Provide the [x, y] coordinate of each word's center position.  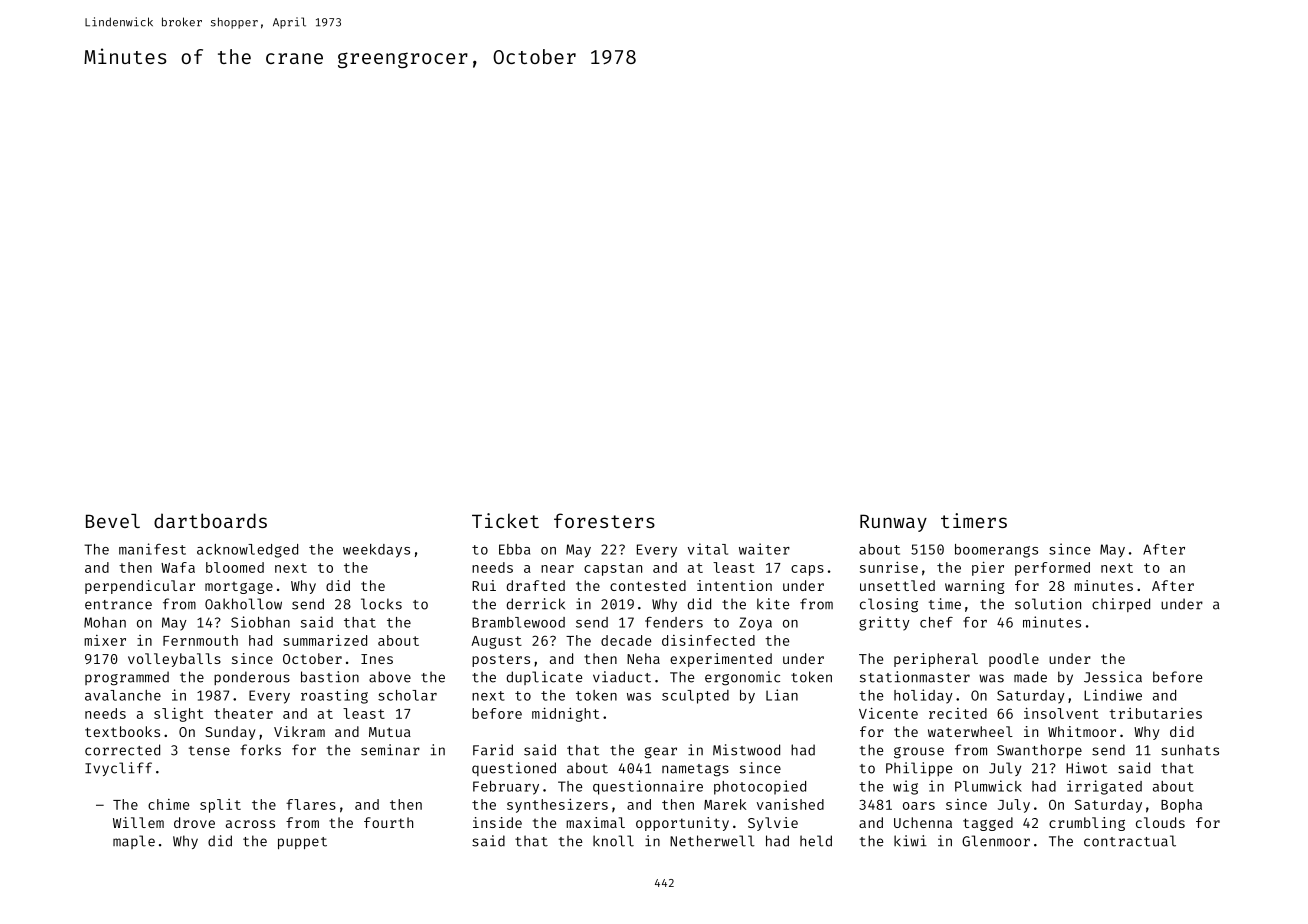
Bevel [113, 521]
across [250, 824]
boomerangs [996, 551]
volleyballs [174, 660]
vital [708, 549]
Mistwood [746, 750]
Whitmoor [1082, 731]
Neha [643, 658]
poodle [1014, 660]
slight [178, 715]
